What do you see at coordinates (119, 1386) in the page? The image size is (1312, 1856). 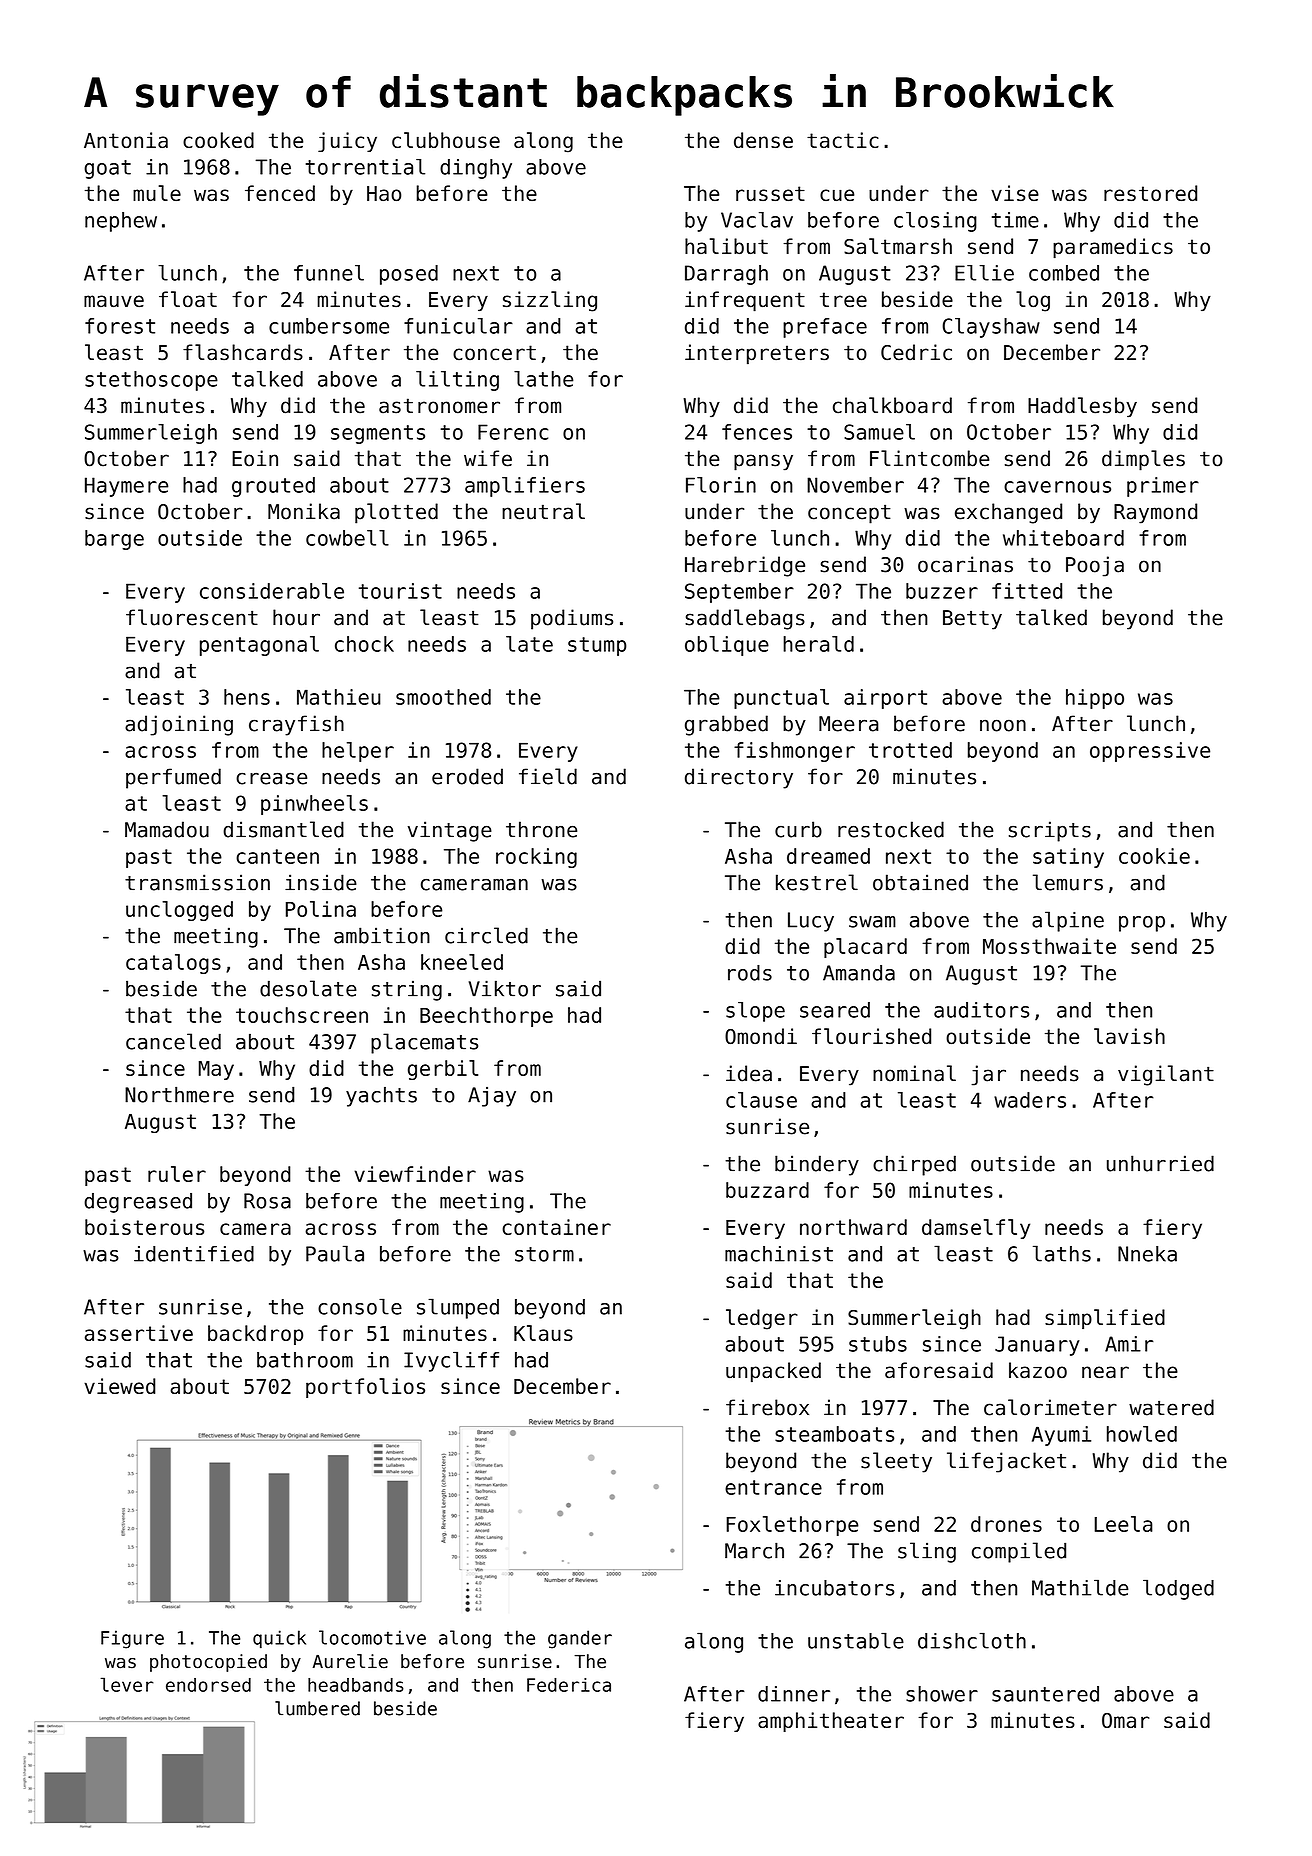 I see `viewed` at bounding box center [119, 1386].
